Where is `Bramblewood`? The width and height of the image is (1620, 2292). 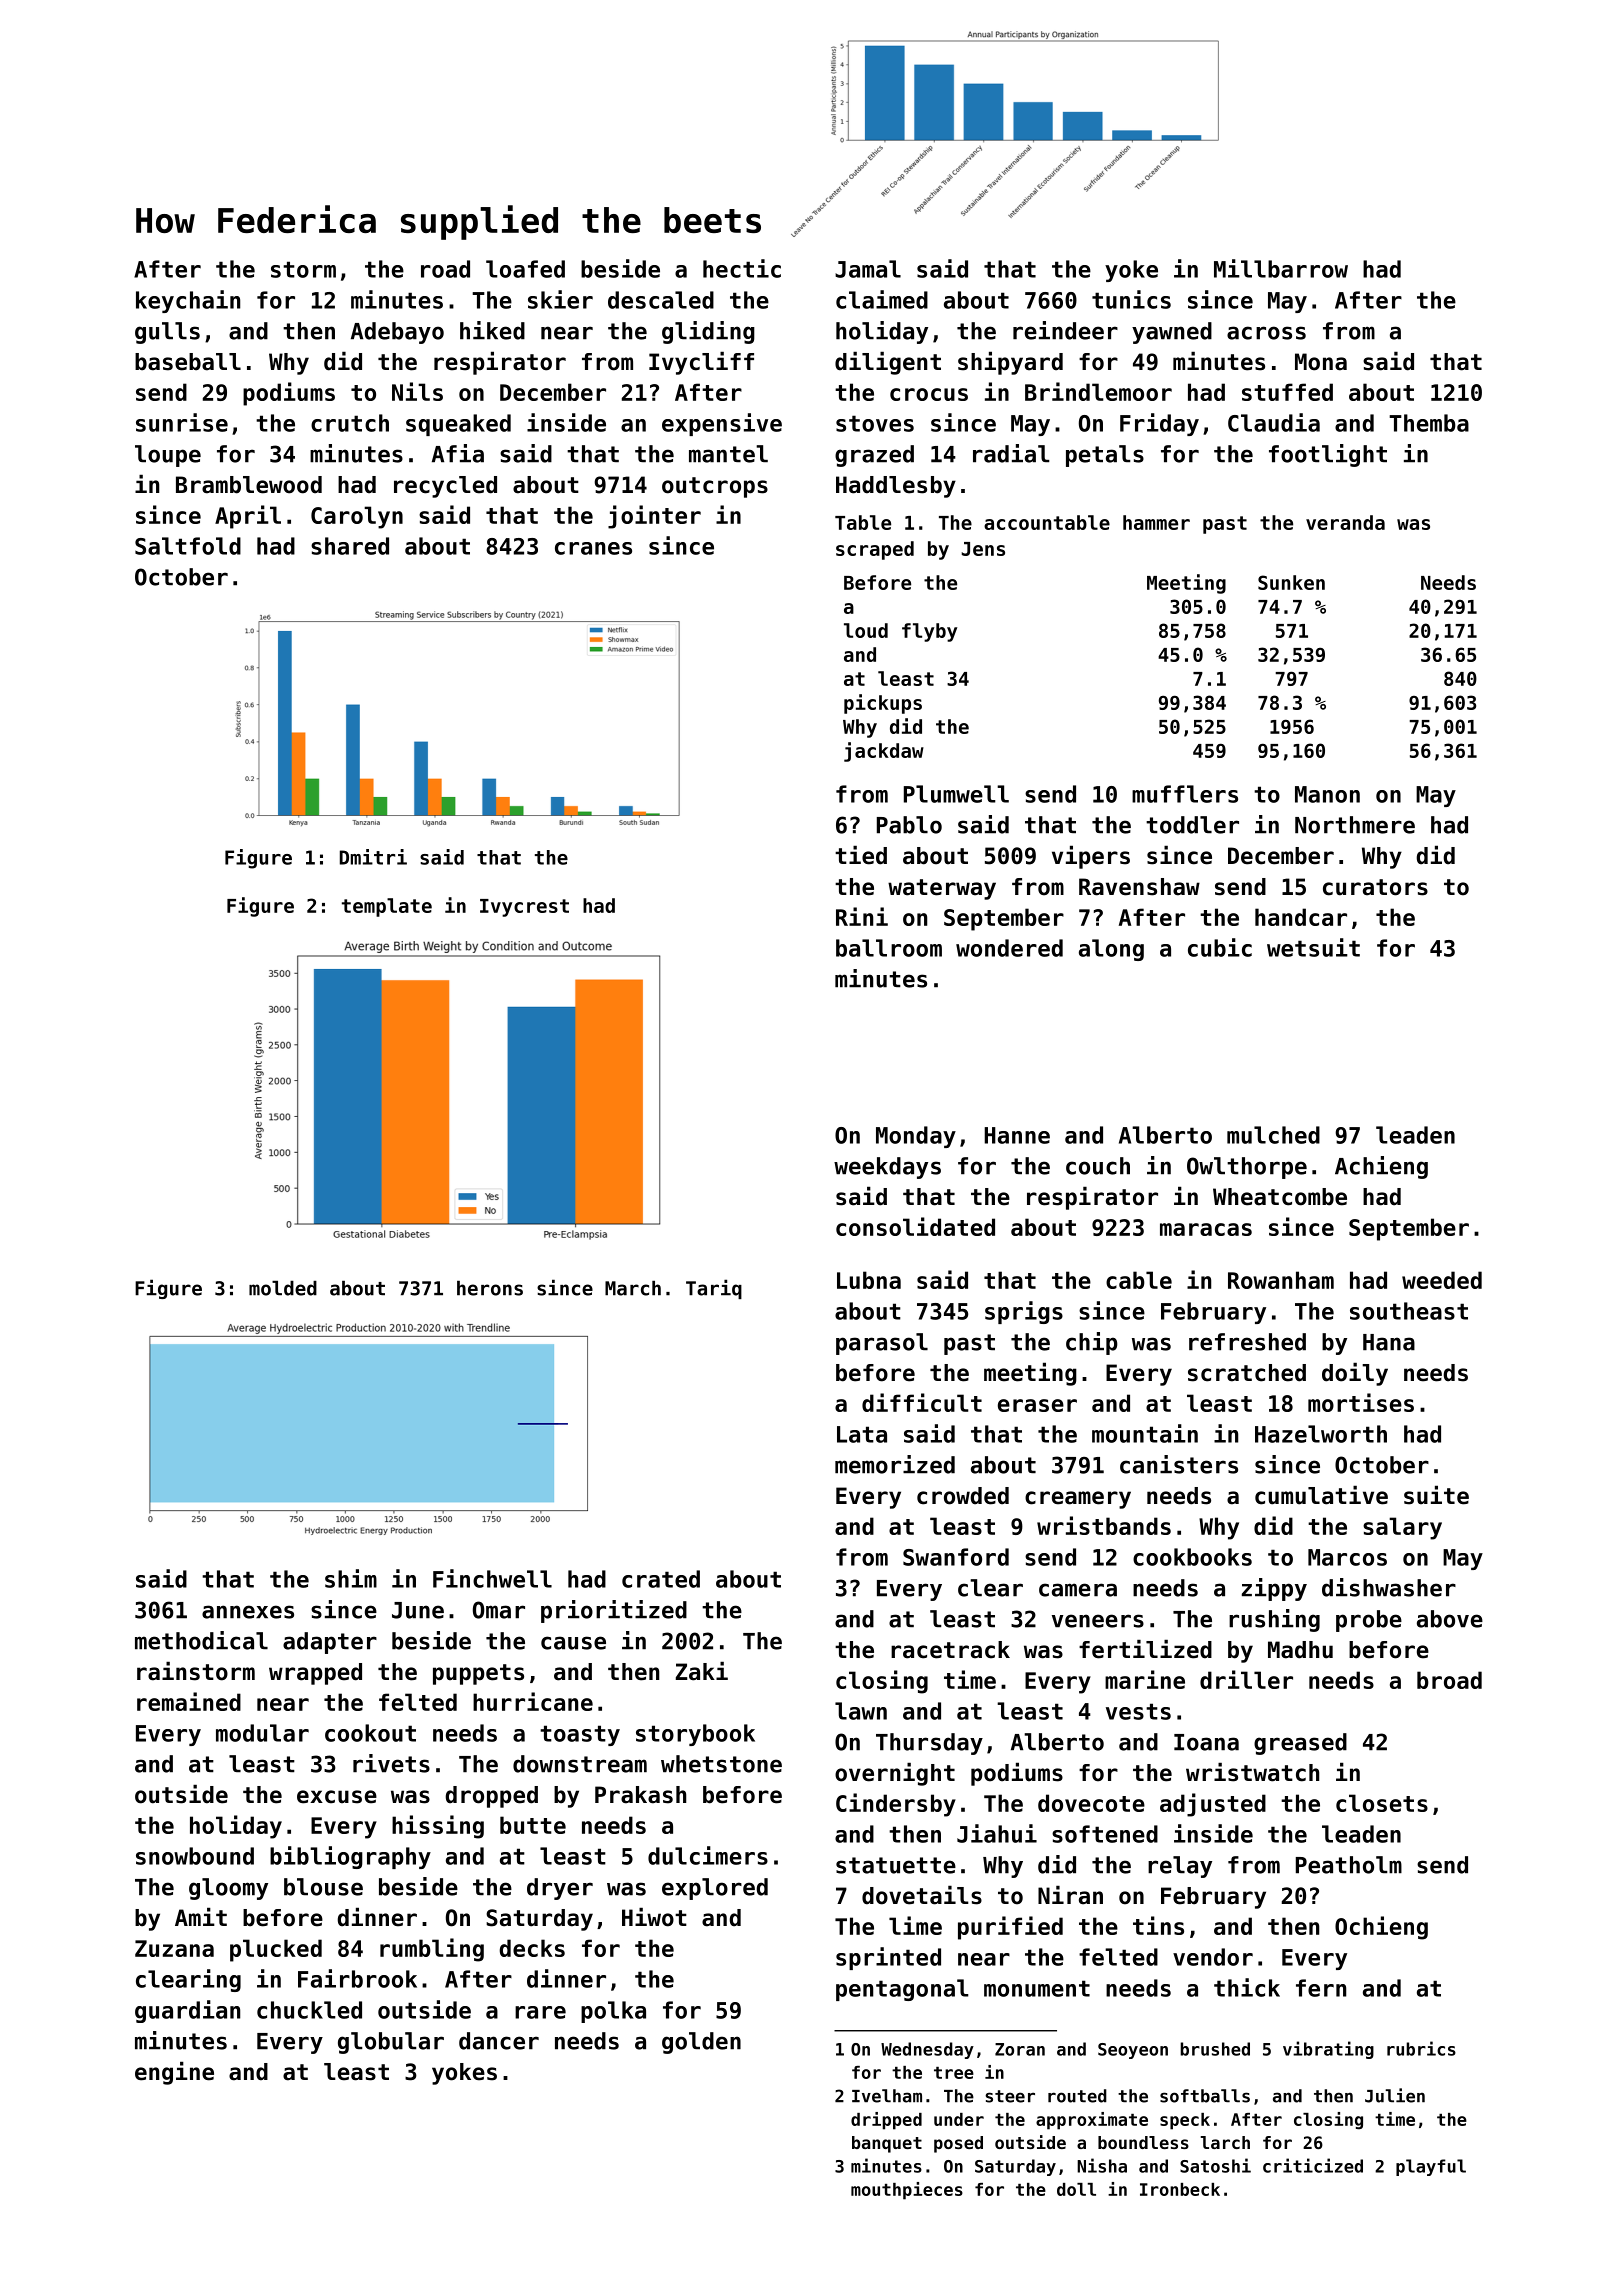
Bramblewood is located at coordinates (249, 485).
